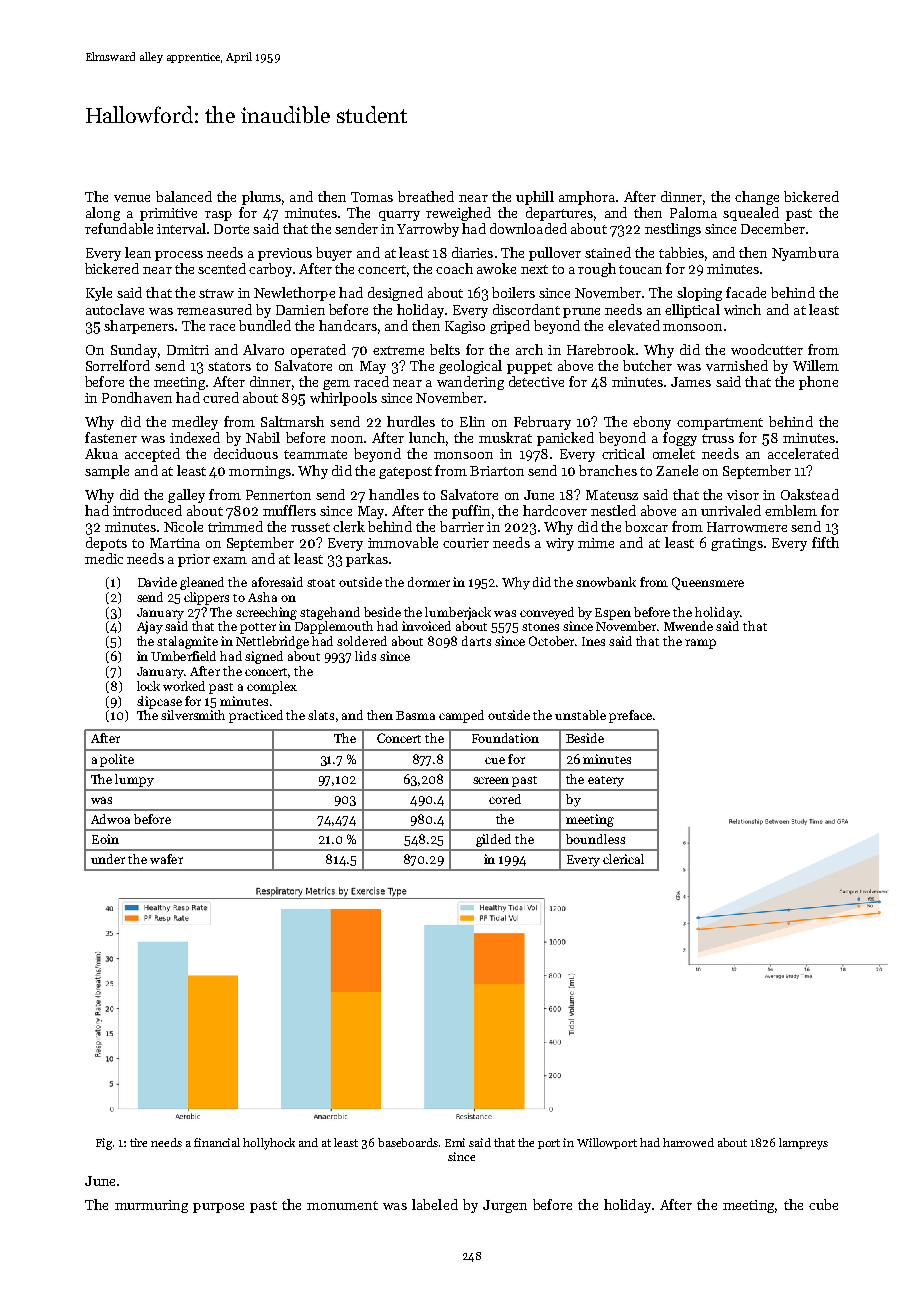  Describe the element at coordinates (630, 716) in the screenshot. I see `preface` at that location.
